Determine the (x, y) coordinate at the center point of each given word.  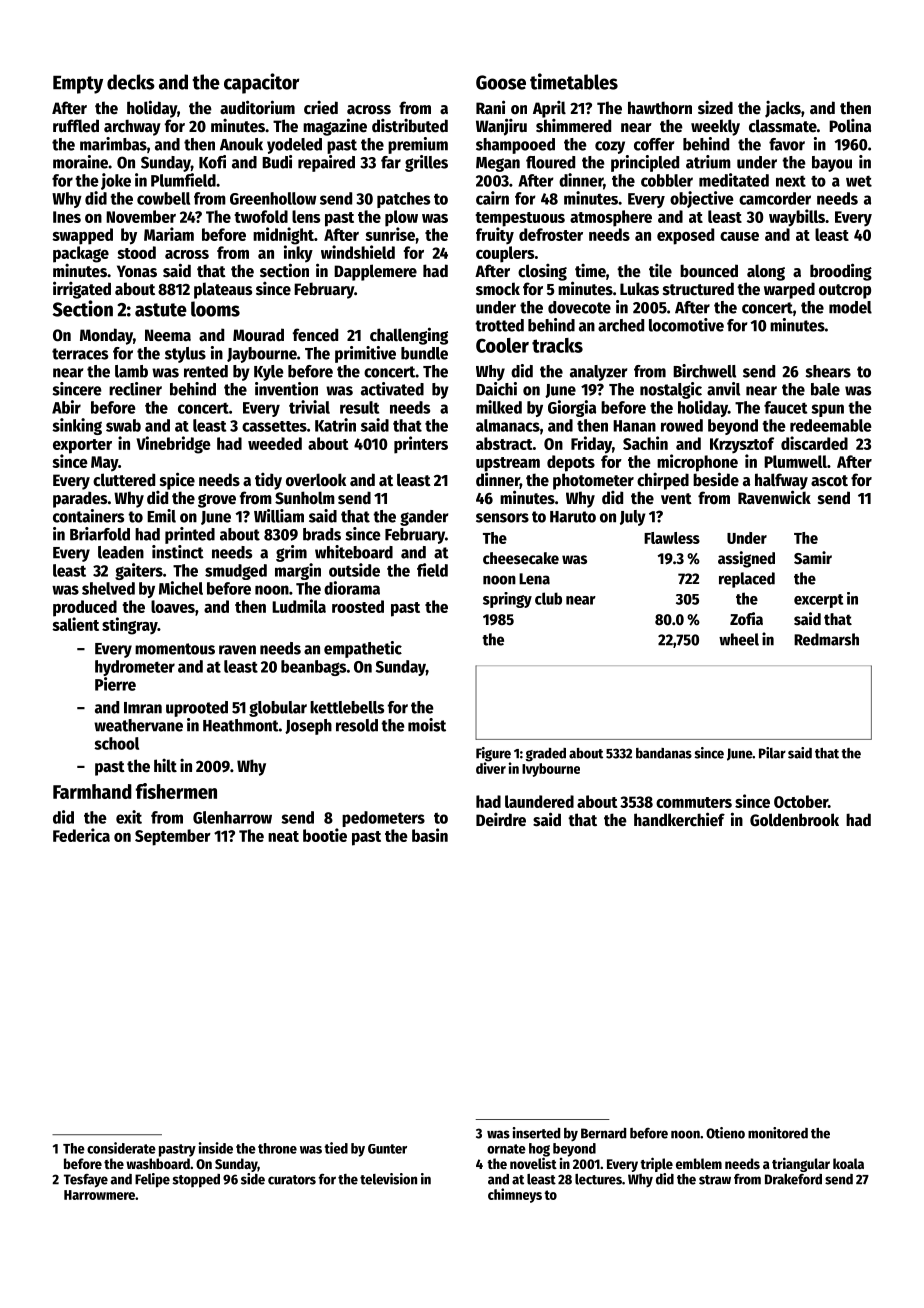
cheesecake (521, 558)
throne (277, 1148)
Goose (501, 82)
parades (80, 499)
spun (827, 410)
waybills (797, 218)
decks (131, 82)
